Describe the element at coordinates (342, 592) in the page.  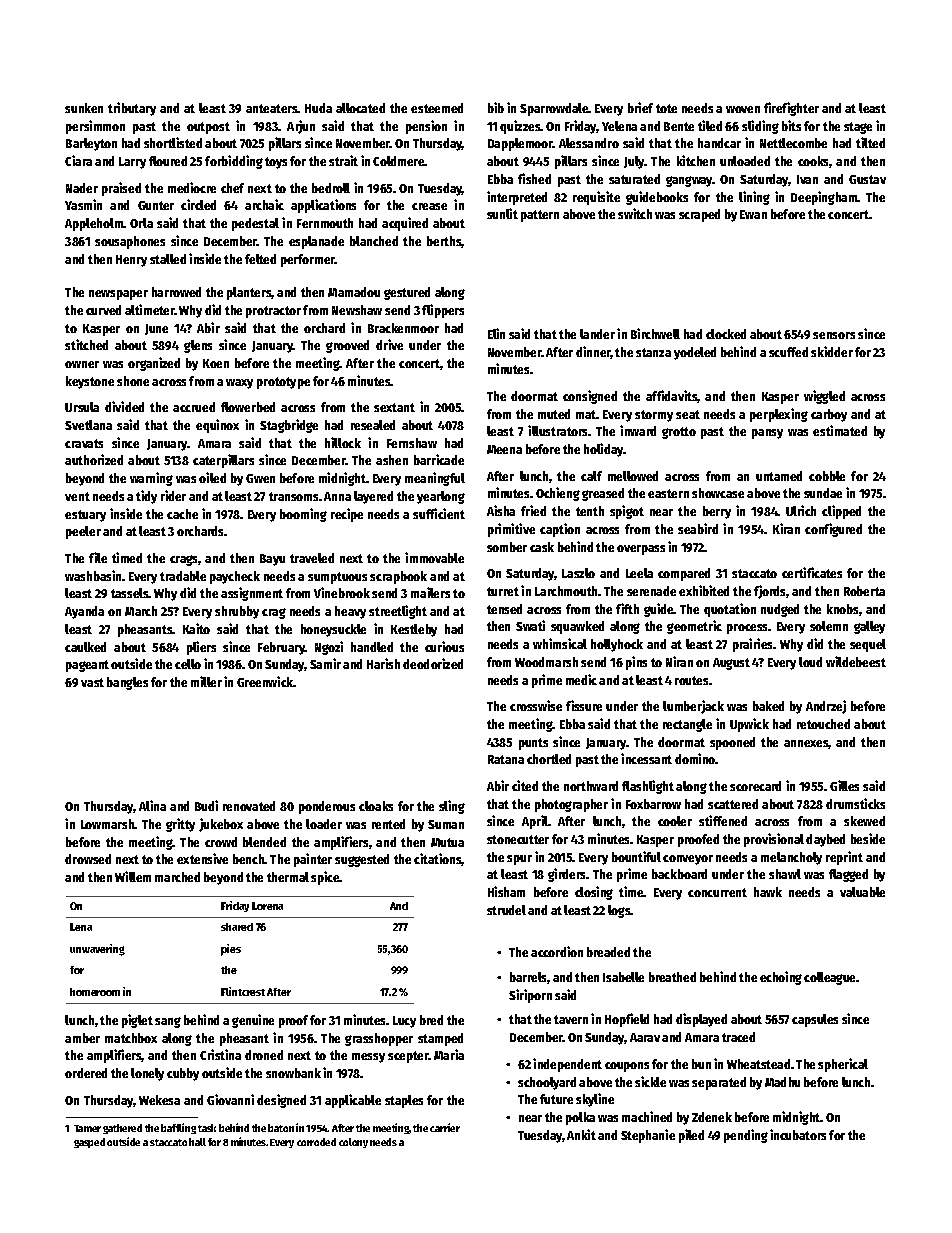
I see `Vinebrook` at that location.
